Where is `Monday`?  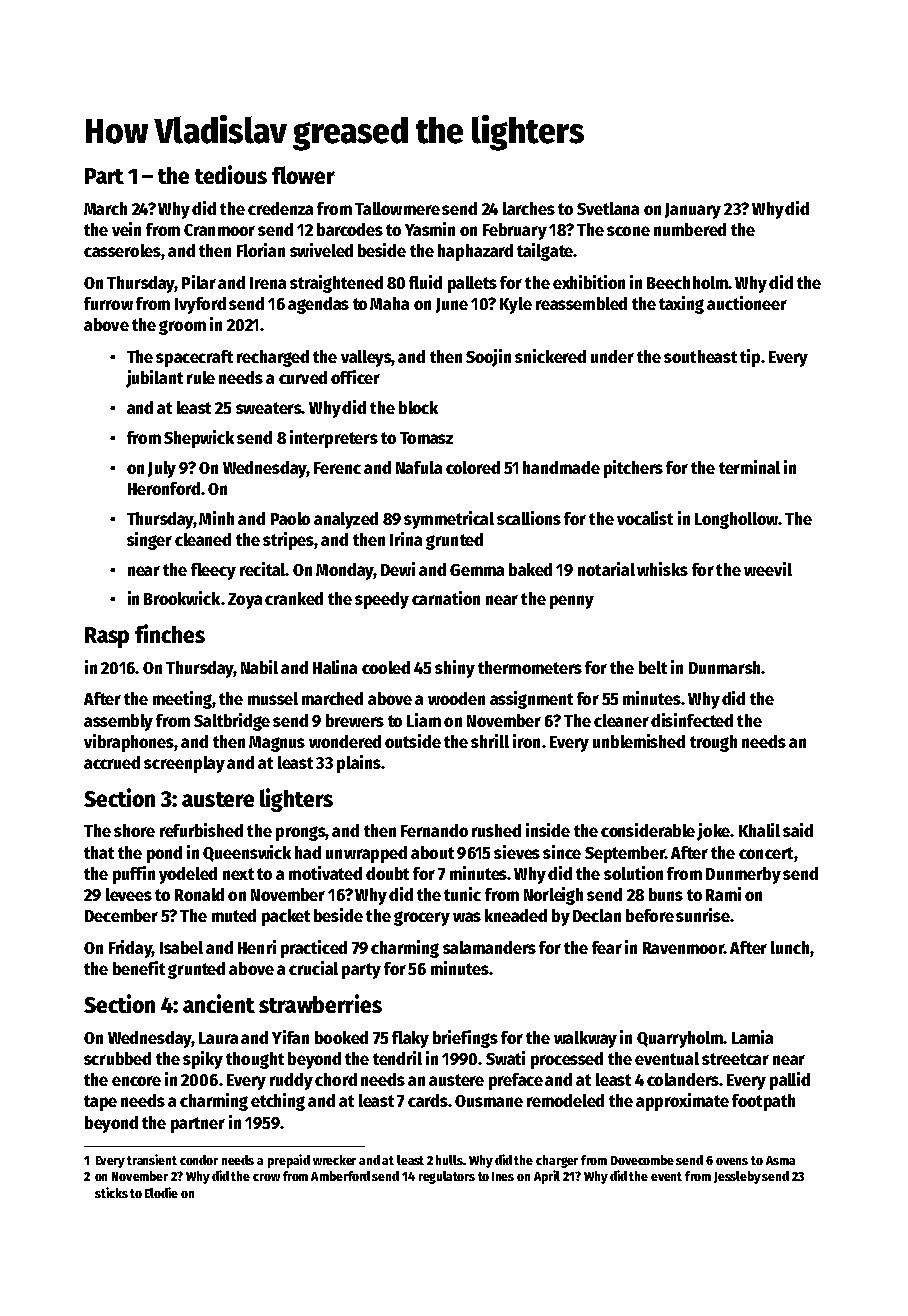 Monday is located at coordinates (344, 571).
